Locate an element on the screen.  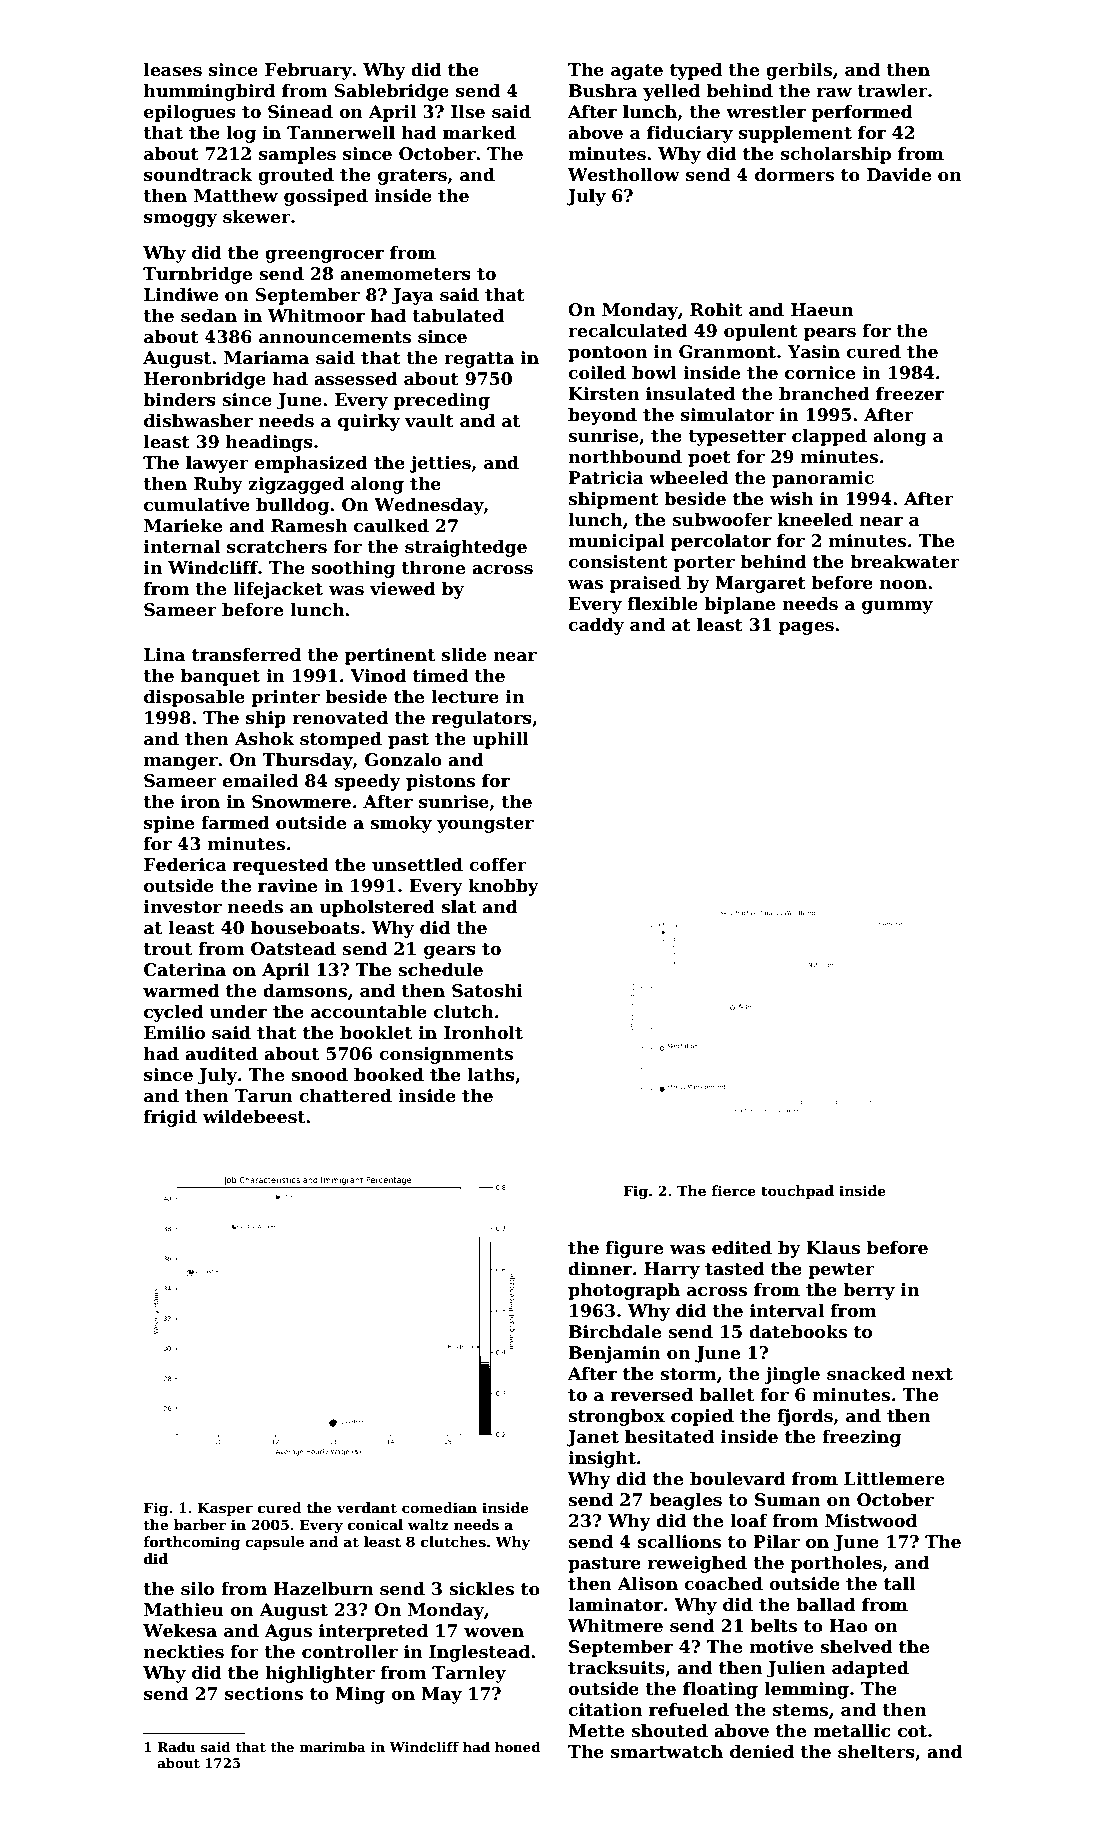
frigid is located at coordinates (170, 1118).
